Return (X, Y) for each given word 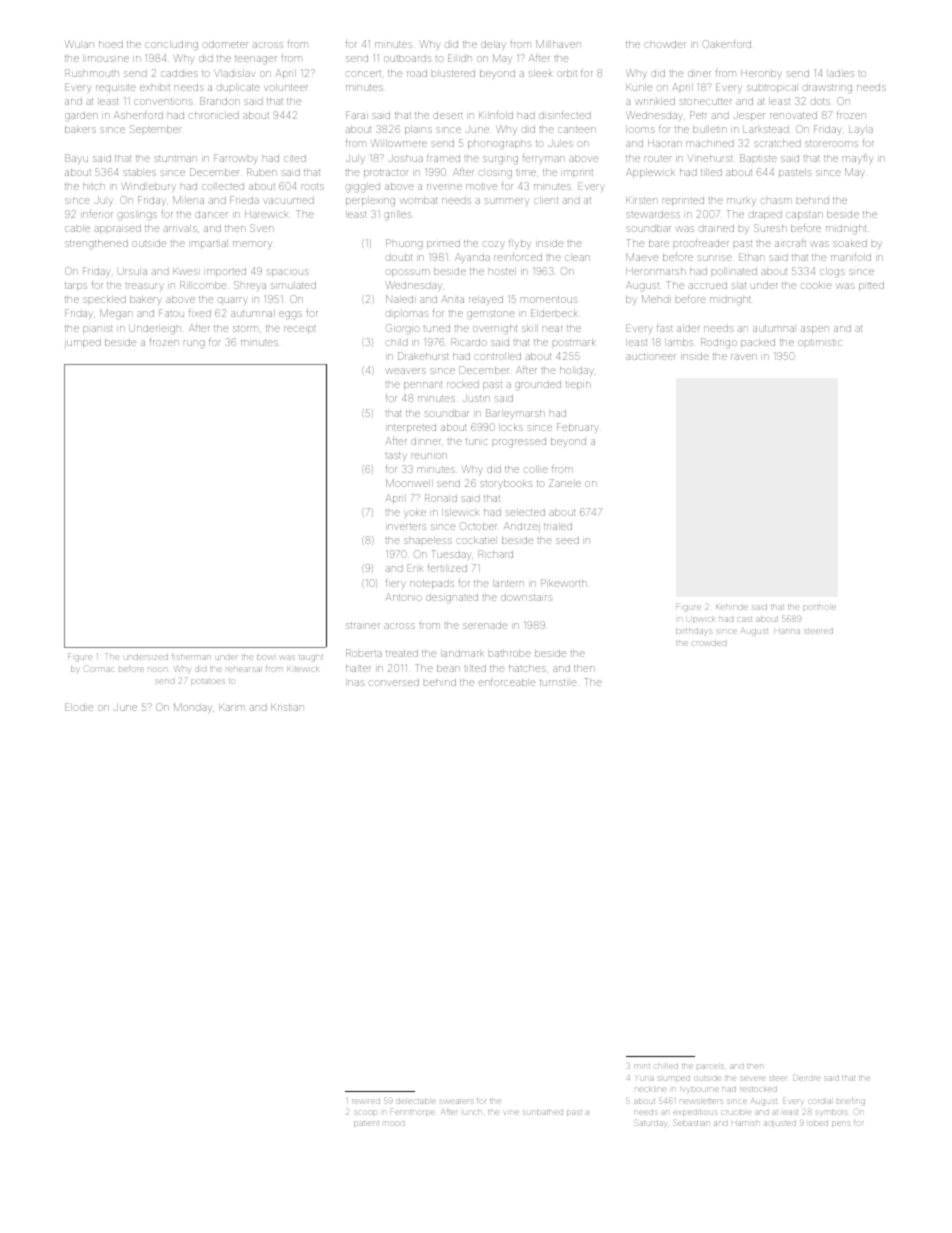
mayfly (858, 159)
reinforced (518, 257)
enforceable (508, 682)
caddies (179, 73)
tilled (711, 172)
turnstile (558, 682)
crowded (709, 643)
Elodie (79, 707)
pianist (97, 329)
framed (443, 158)
